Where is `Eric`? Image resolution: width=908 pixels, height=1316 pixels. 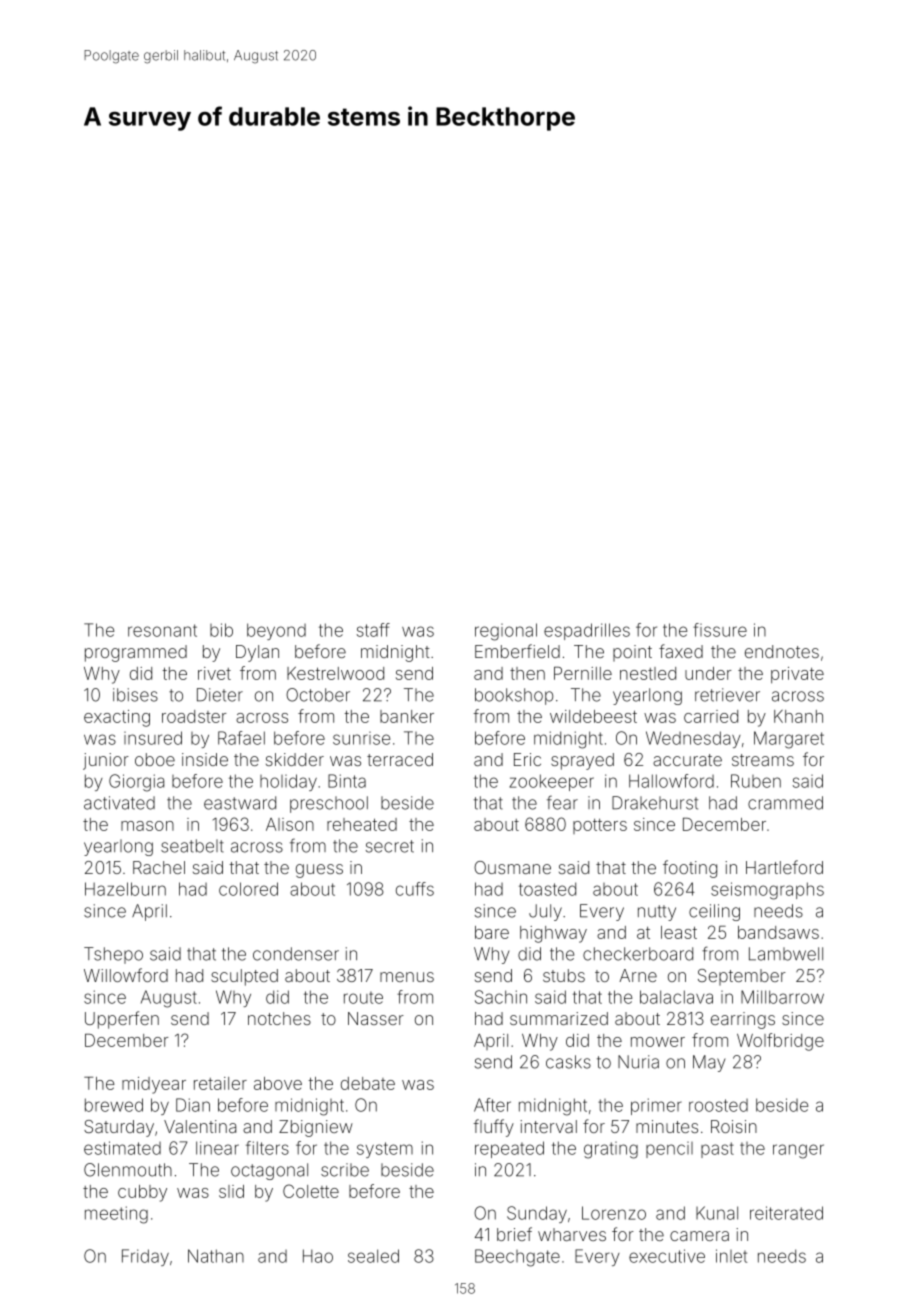 Eric is located at coordinates (527, 759).
